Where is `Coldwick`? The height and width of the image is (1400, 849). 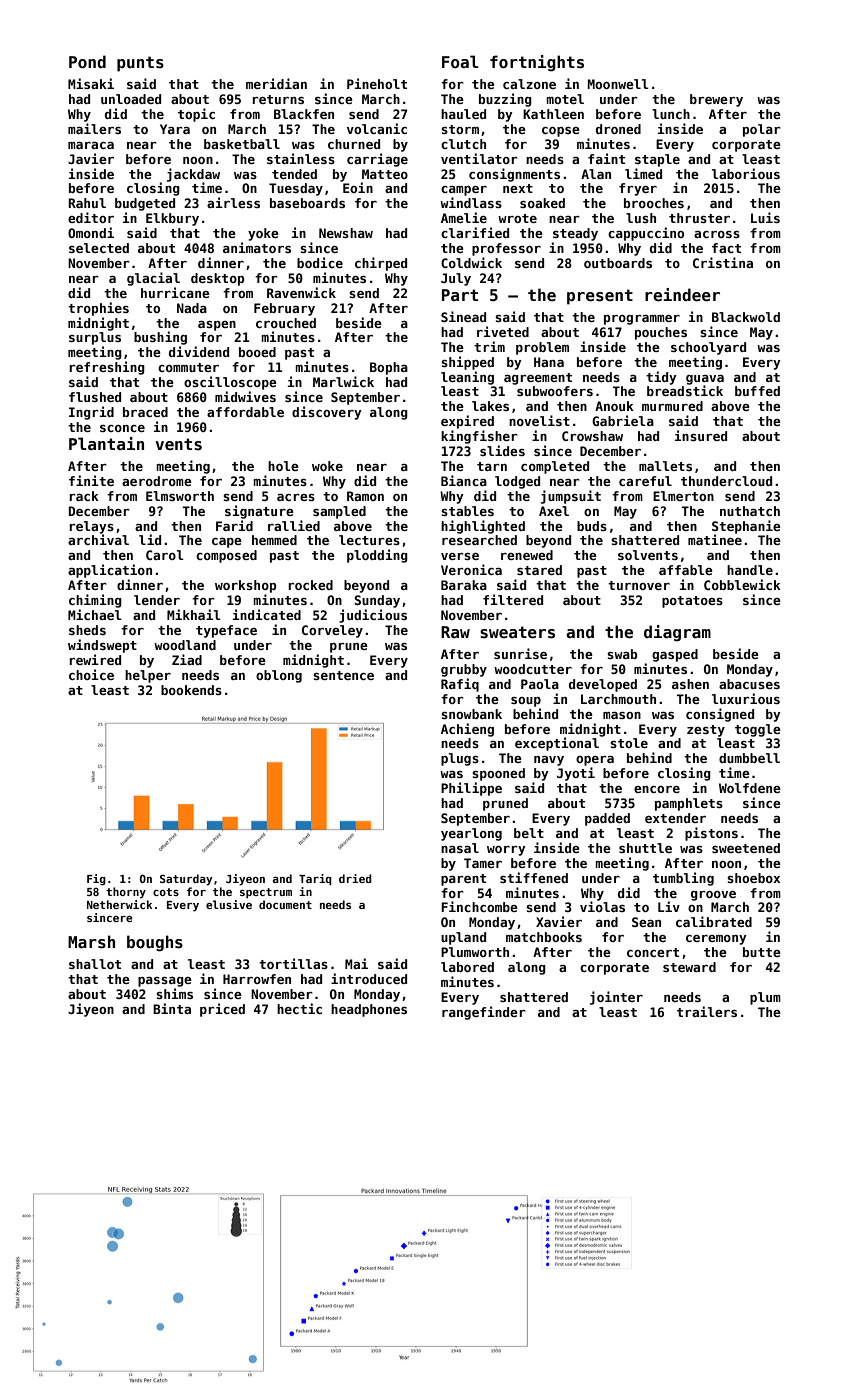 Coldwick is located at coordinates (471, 262).
